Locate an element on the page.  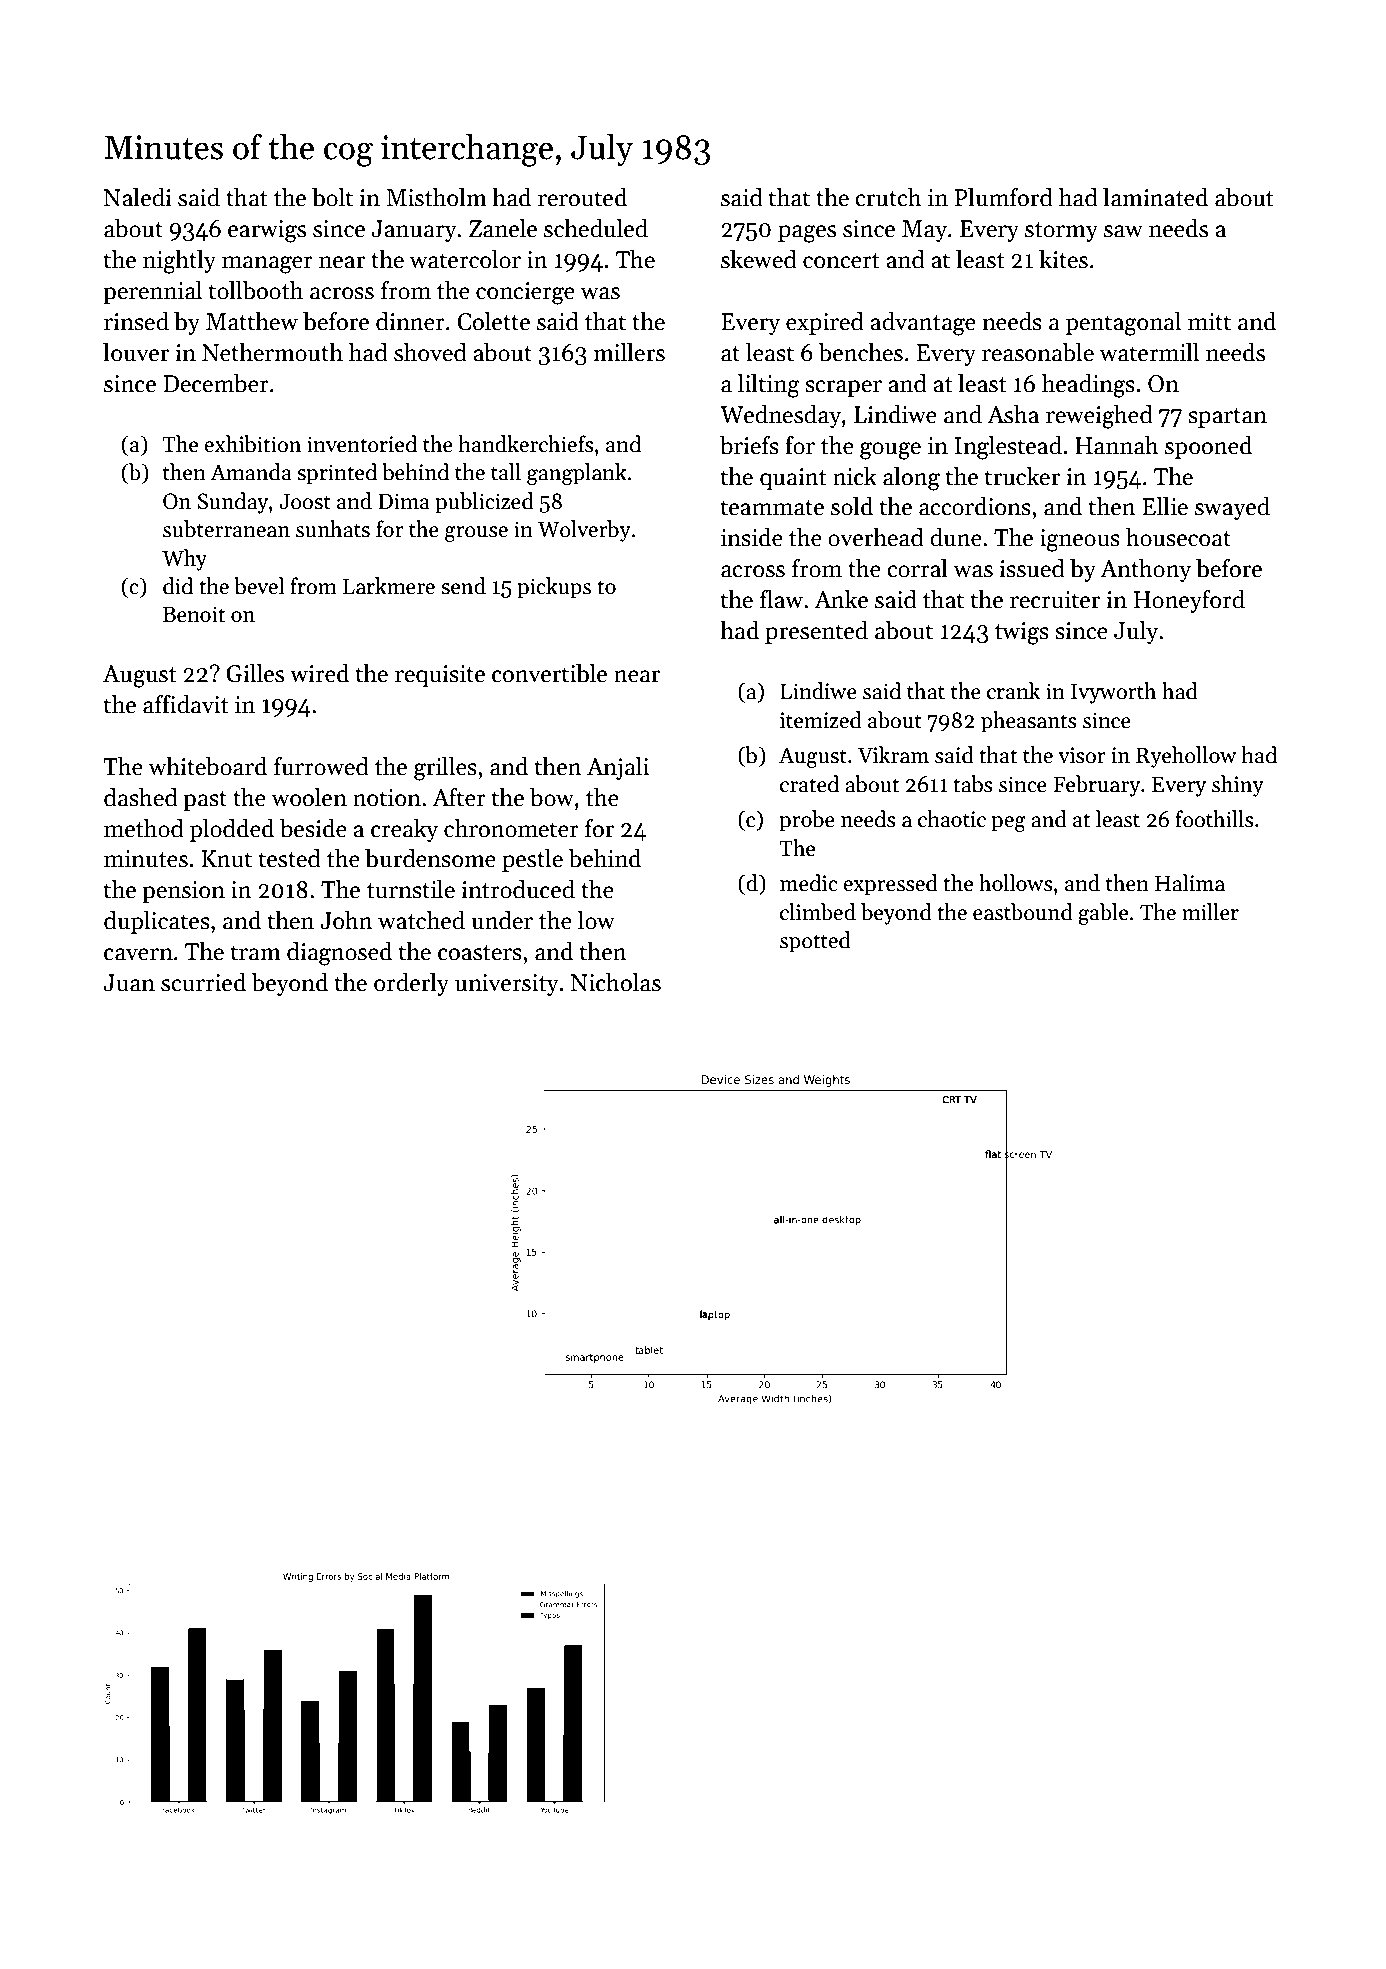
Anjali is located at coordinates (618, 768).
